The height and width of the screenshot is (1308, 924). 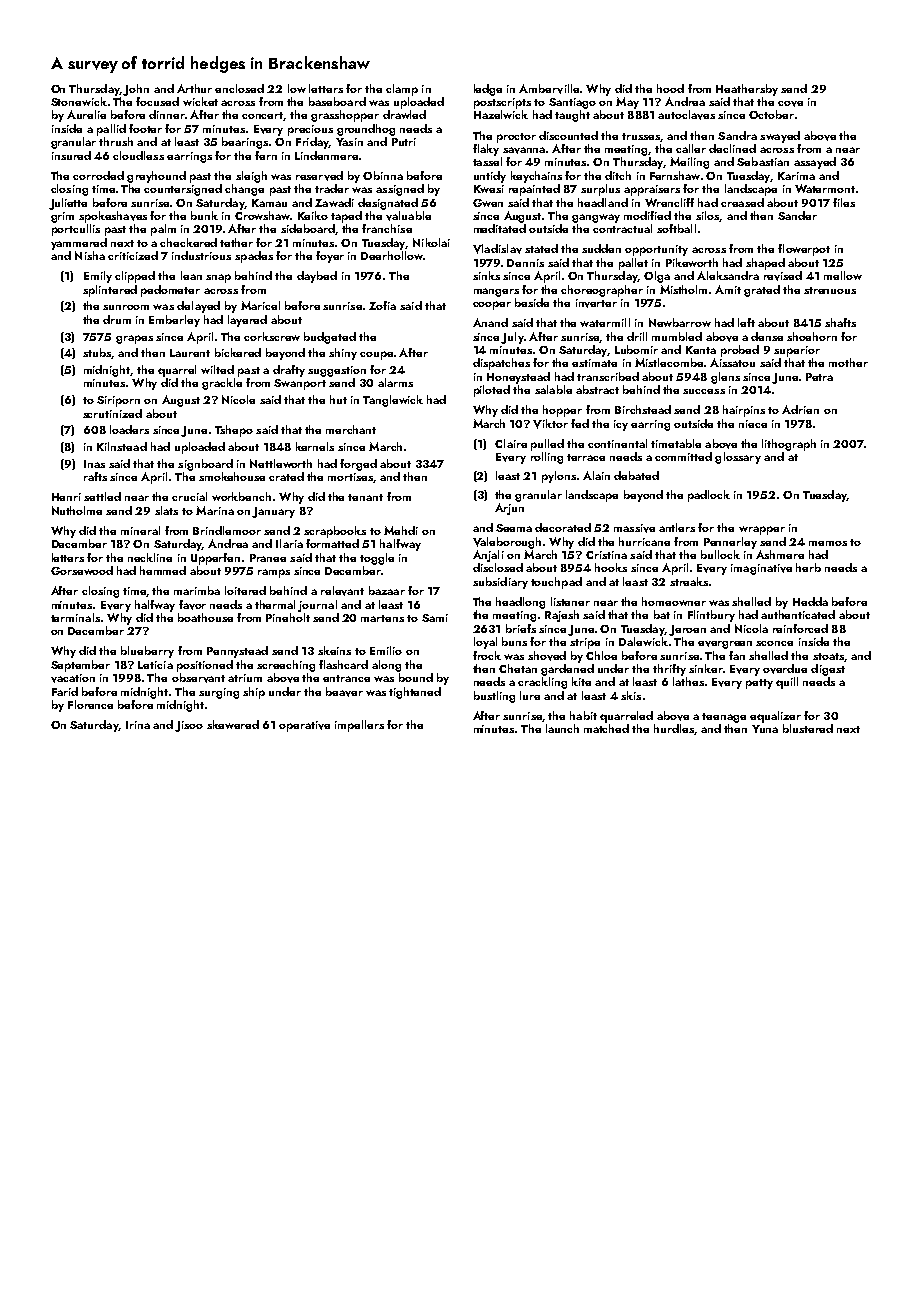 What do you see at coordinates (288, 617) in the screenshot?
I see `Pineholt` at bounding box center [288, 617].
